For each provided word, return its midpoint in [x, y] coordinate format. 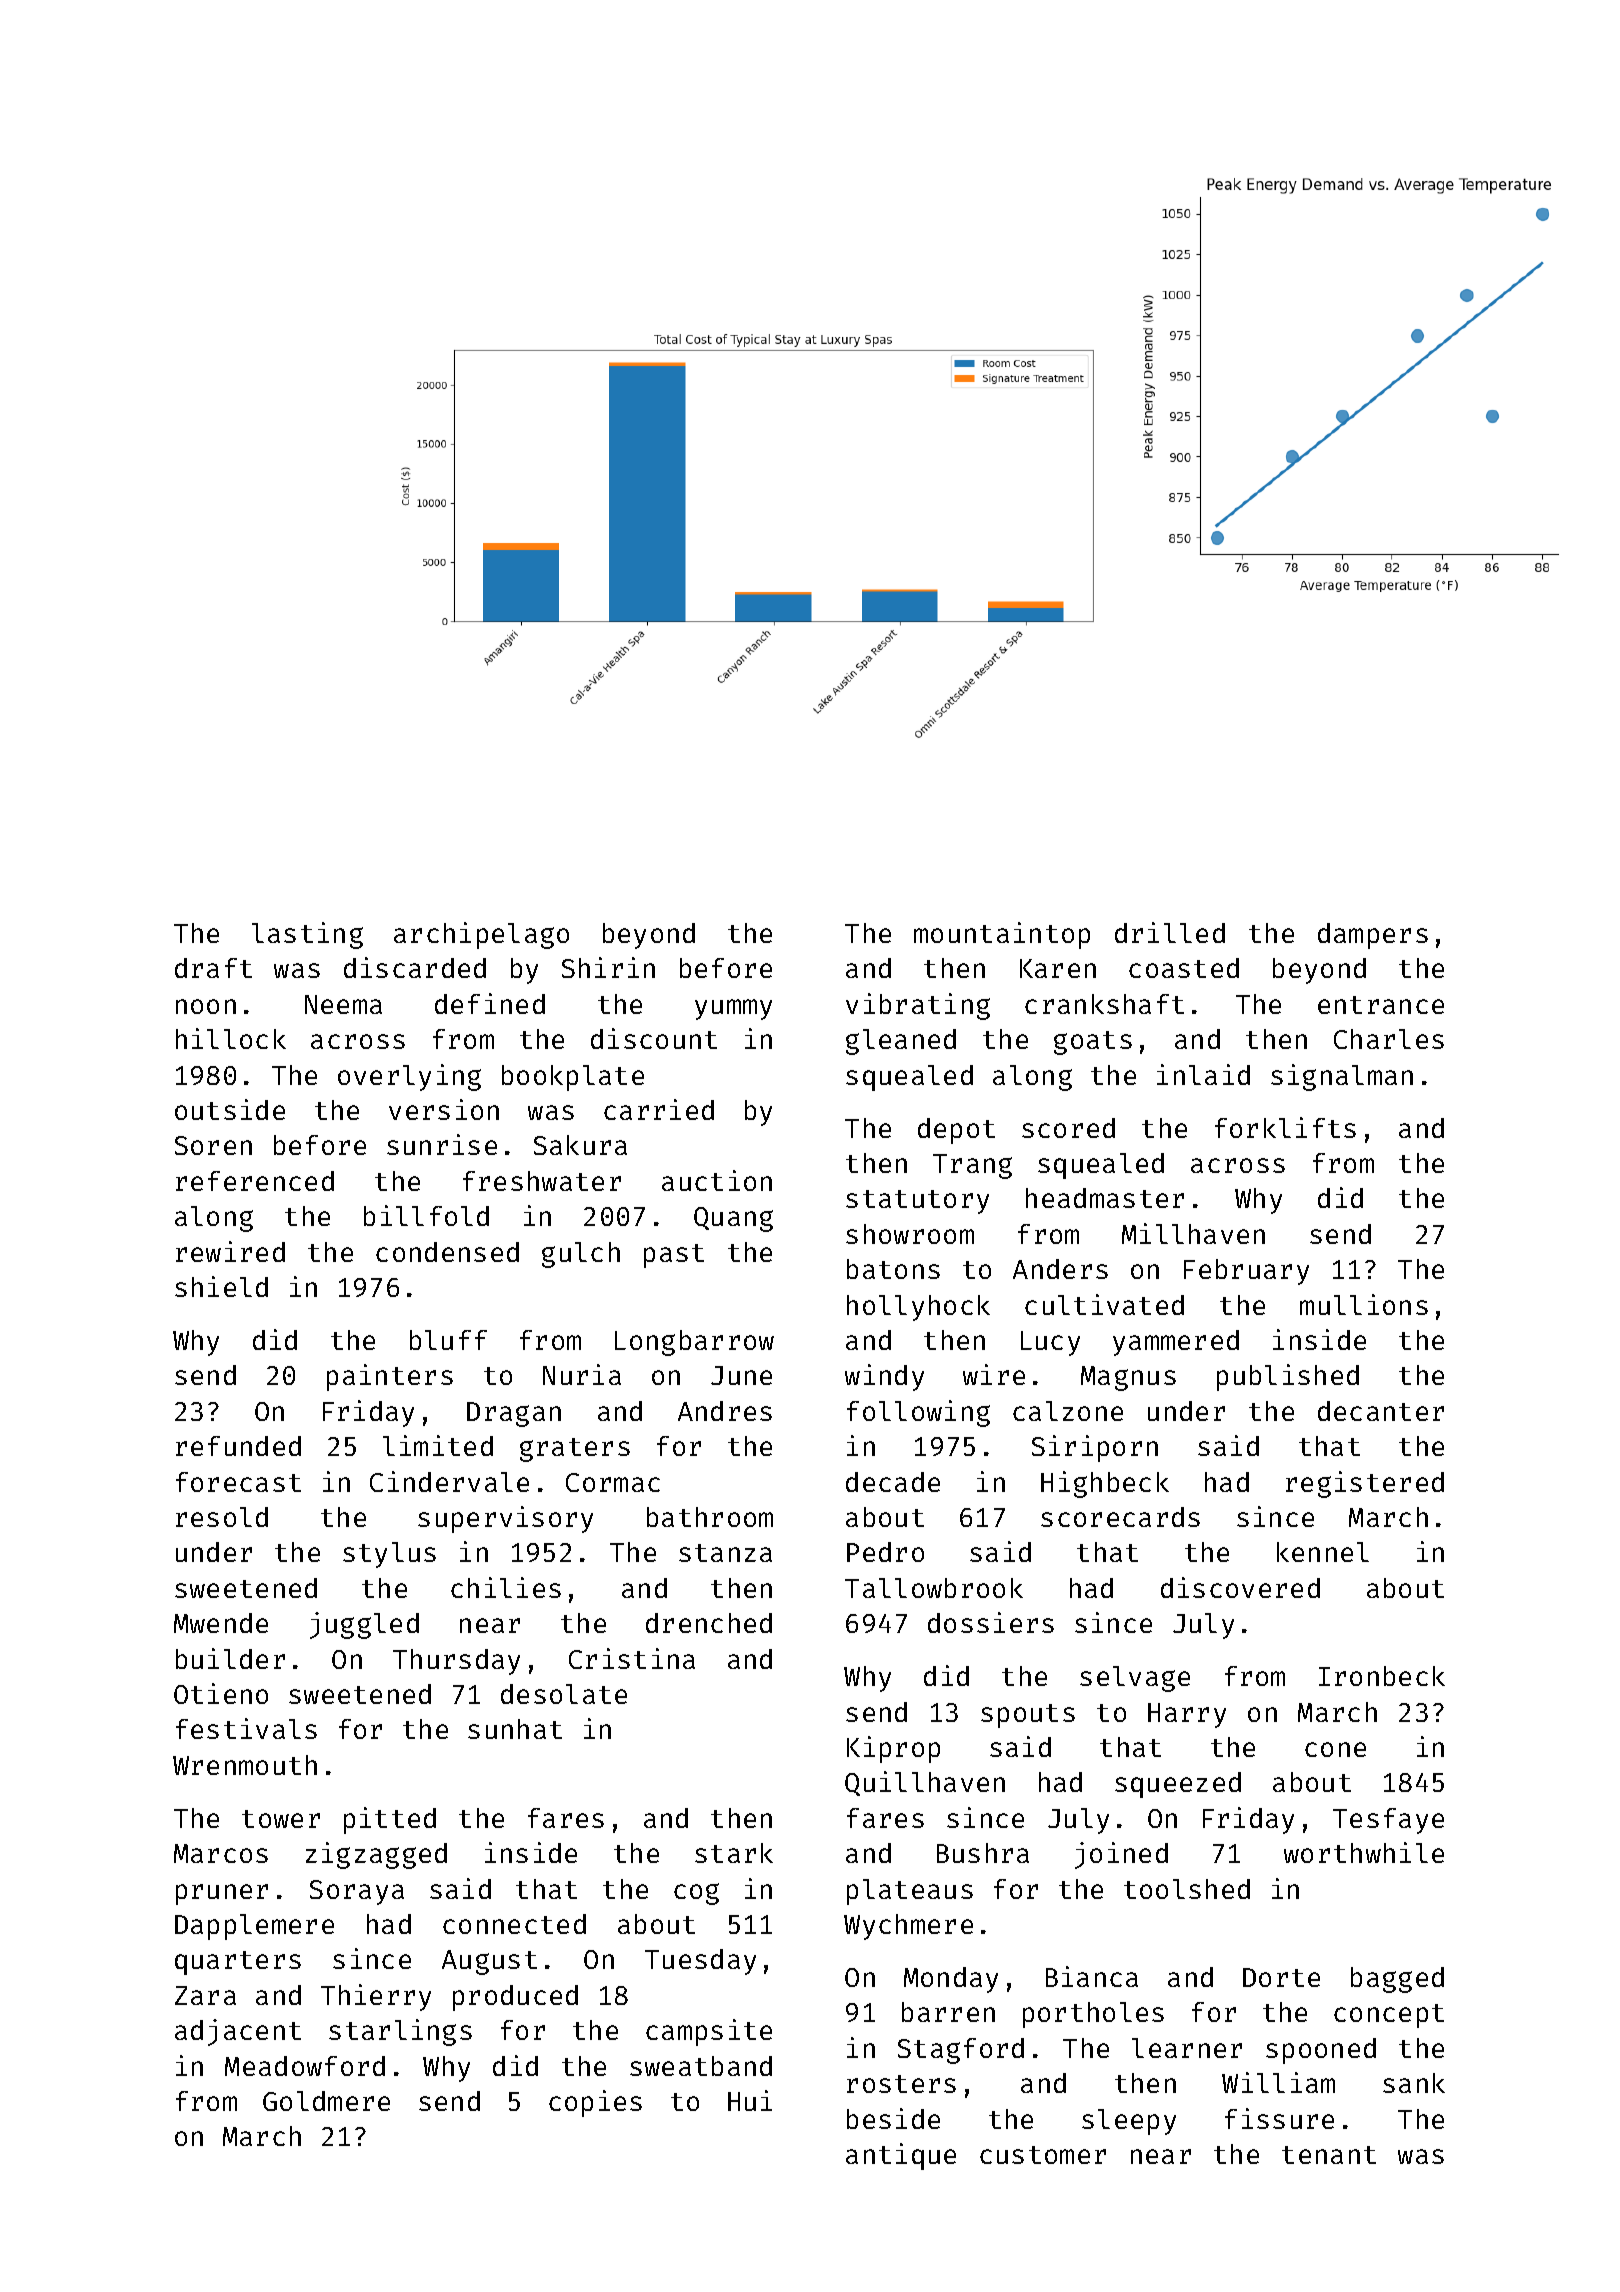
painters [390, 1377]
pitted [390, 1820]
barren [948, 2012]
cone [1335, 1749]
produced [515, 1998]
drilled [1170, 932]
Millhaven [1193, 1233]
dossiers [991, 1622]
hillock [231, 1038]
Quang [733, 1219]
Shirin [608, 967]
